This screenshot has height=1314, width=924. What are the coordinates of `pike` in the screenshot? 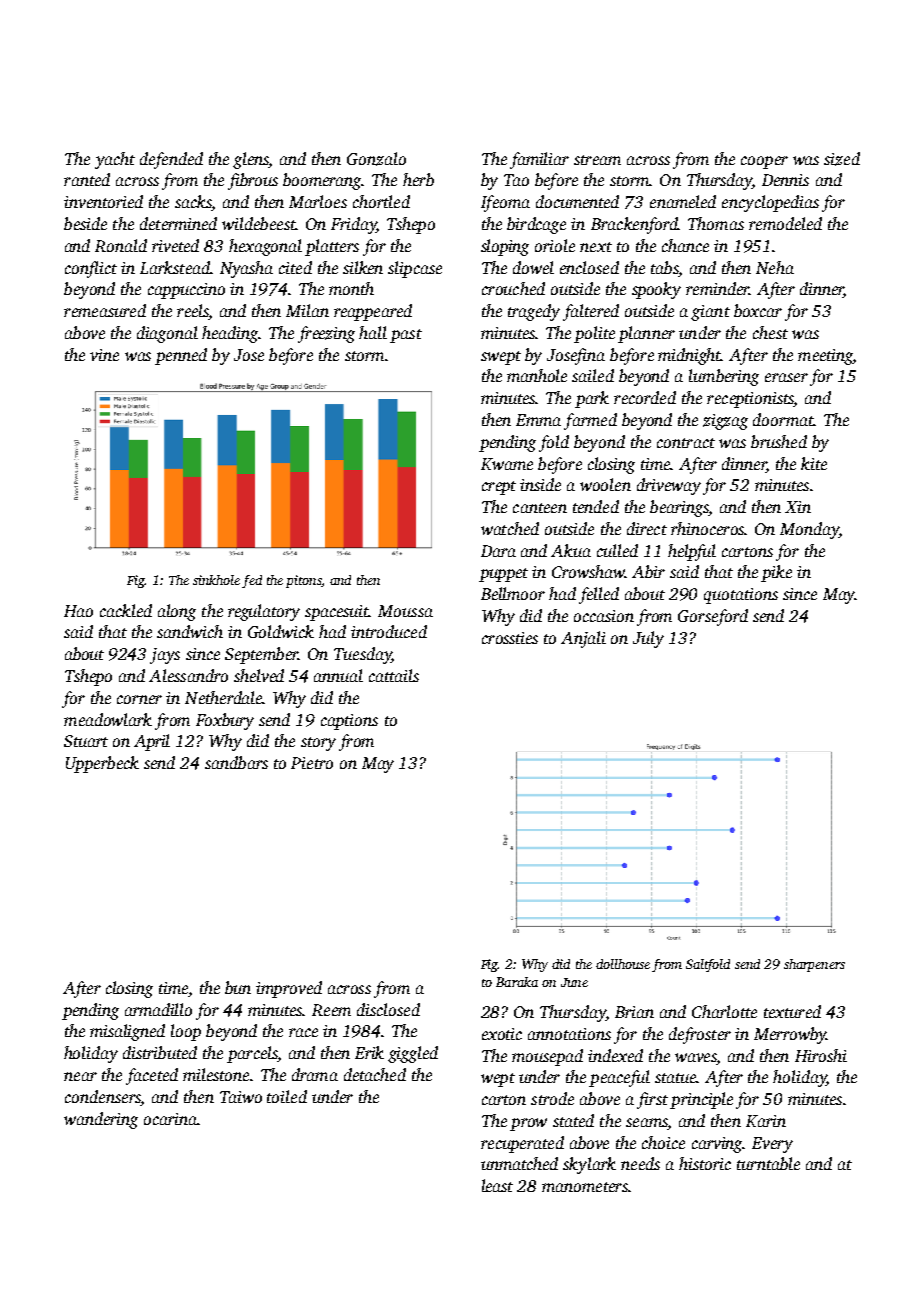 It's located at (776, 573).
